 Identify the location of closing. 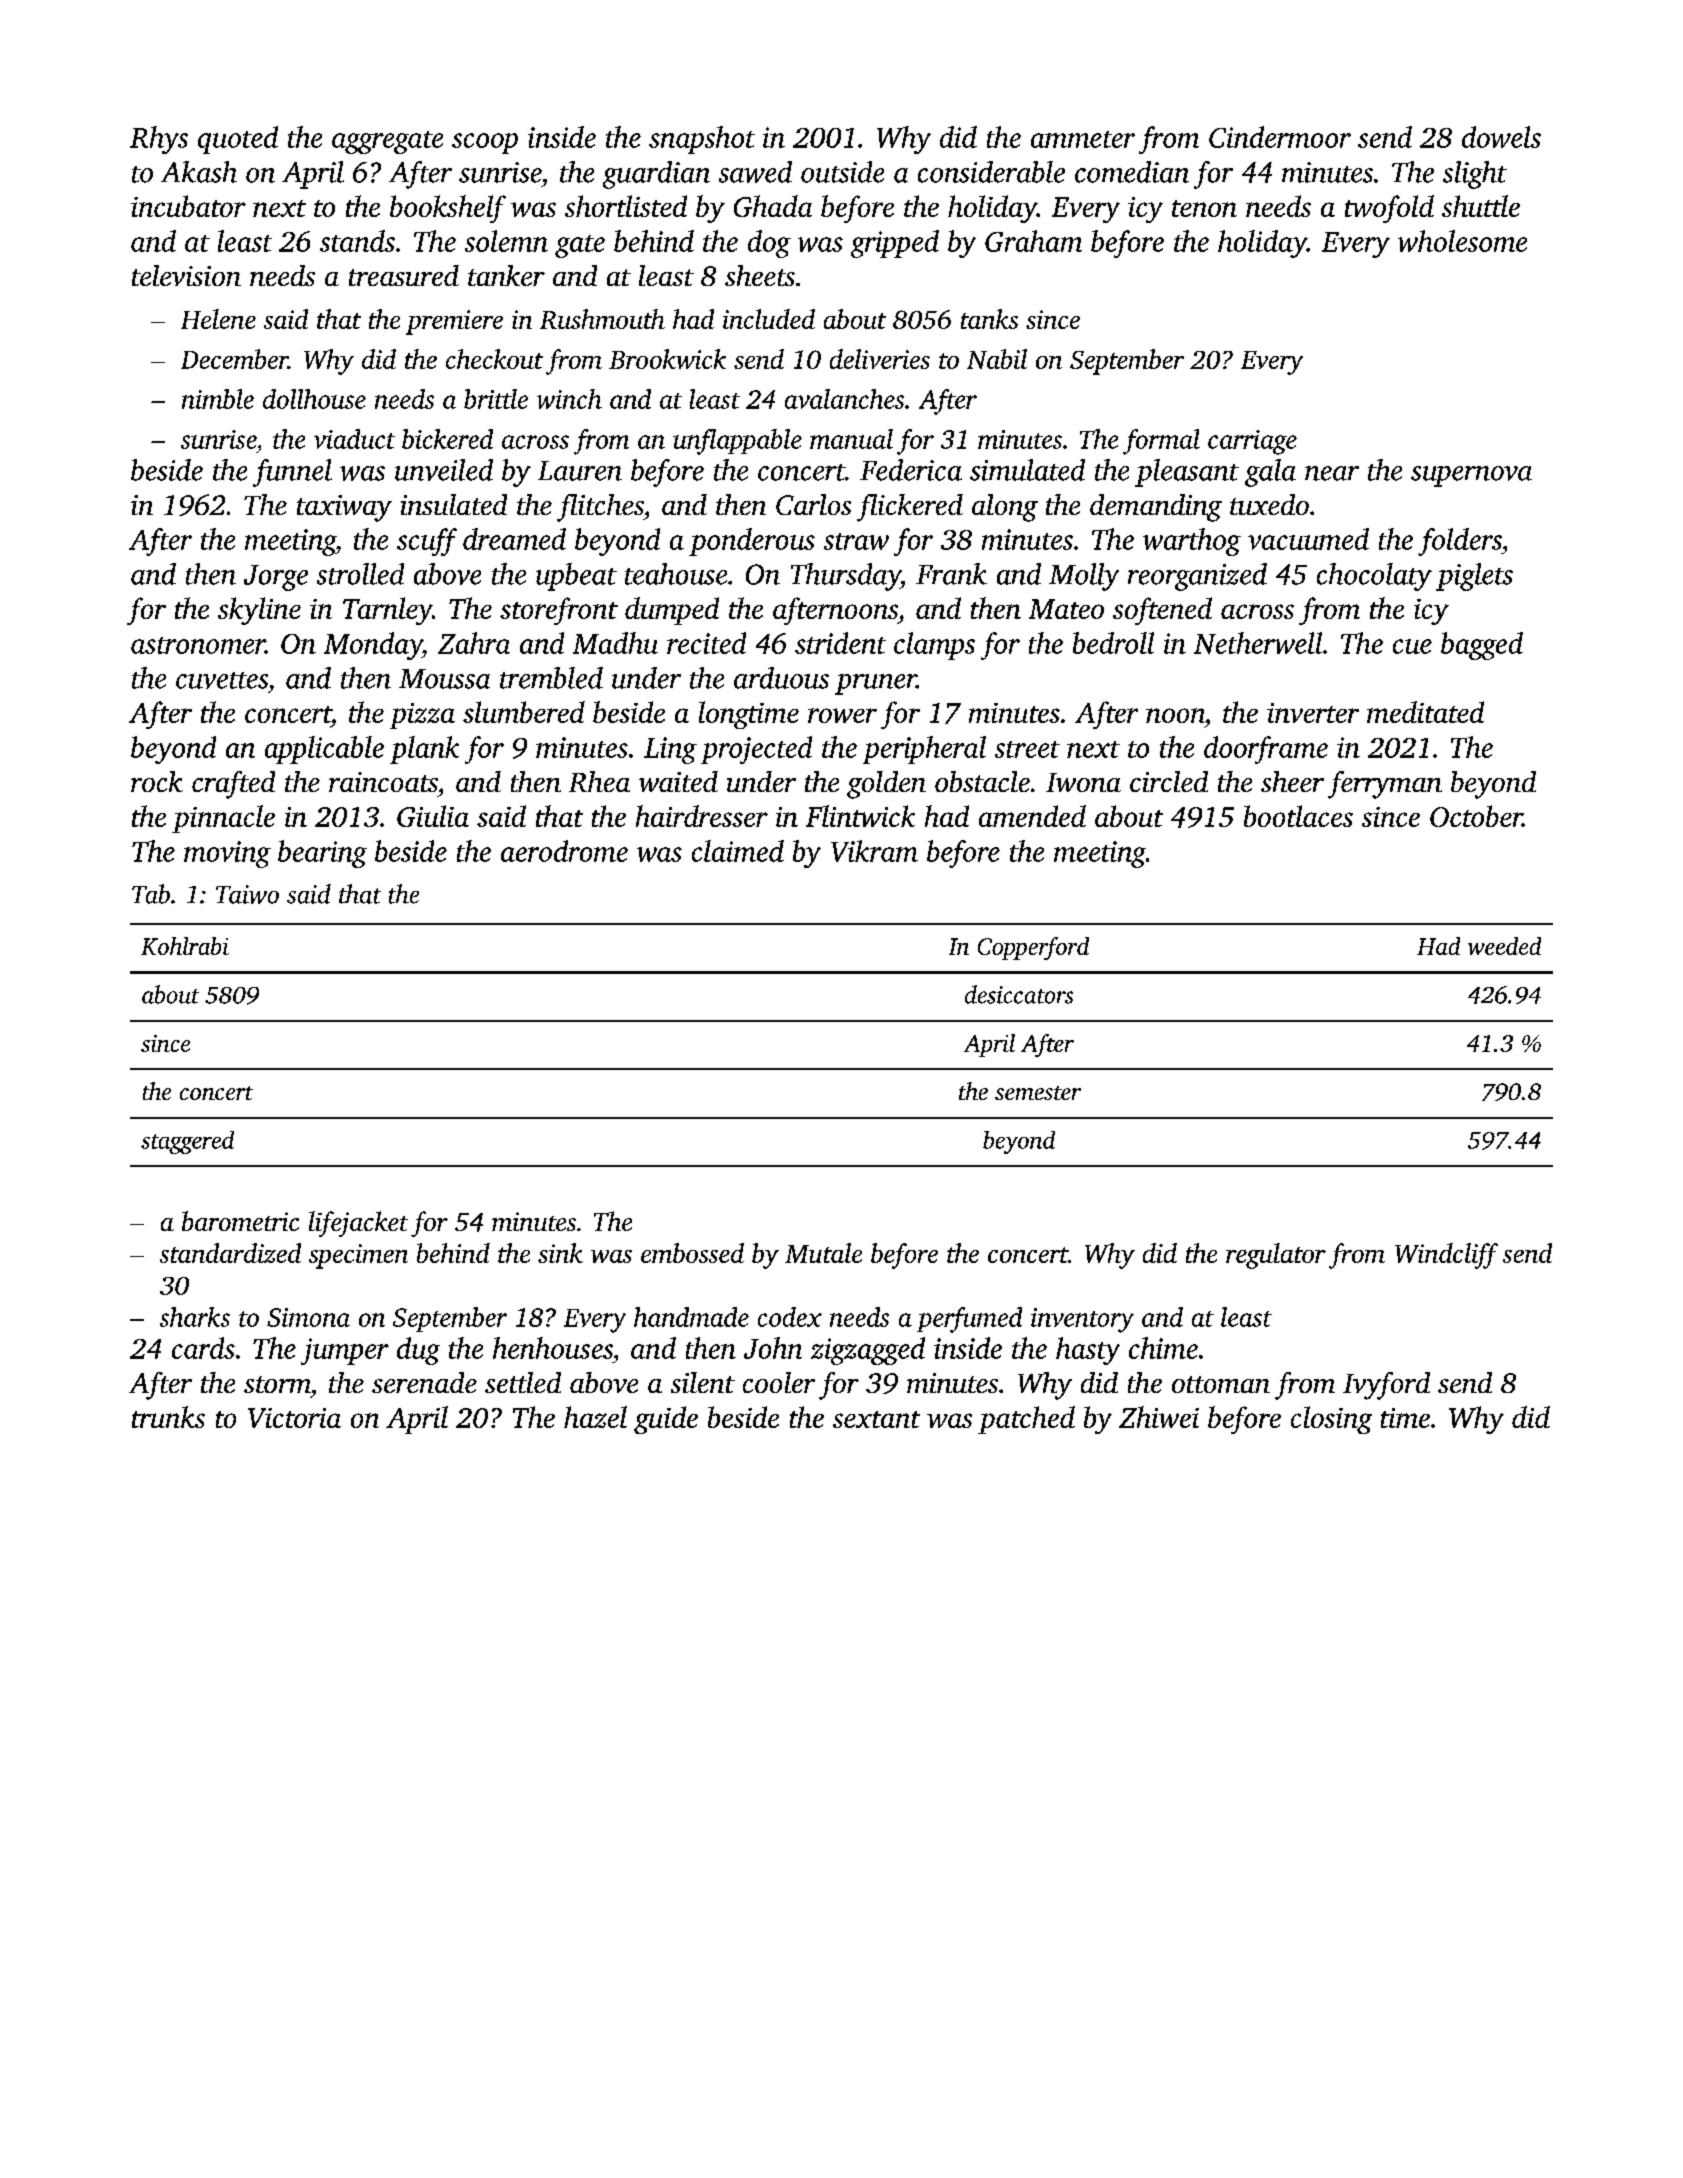
(1331, 1420).
